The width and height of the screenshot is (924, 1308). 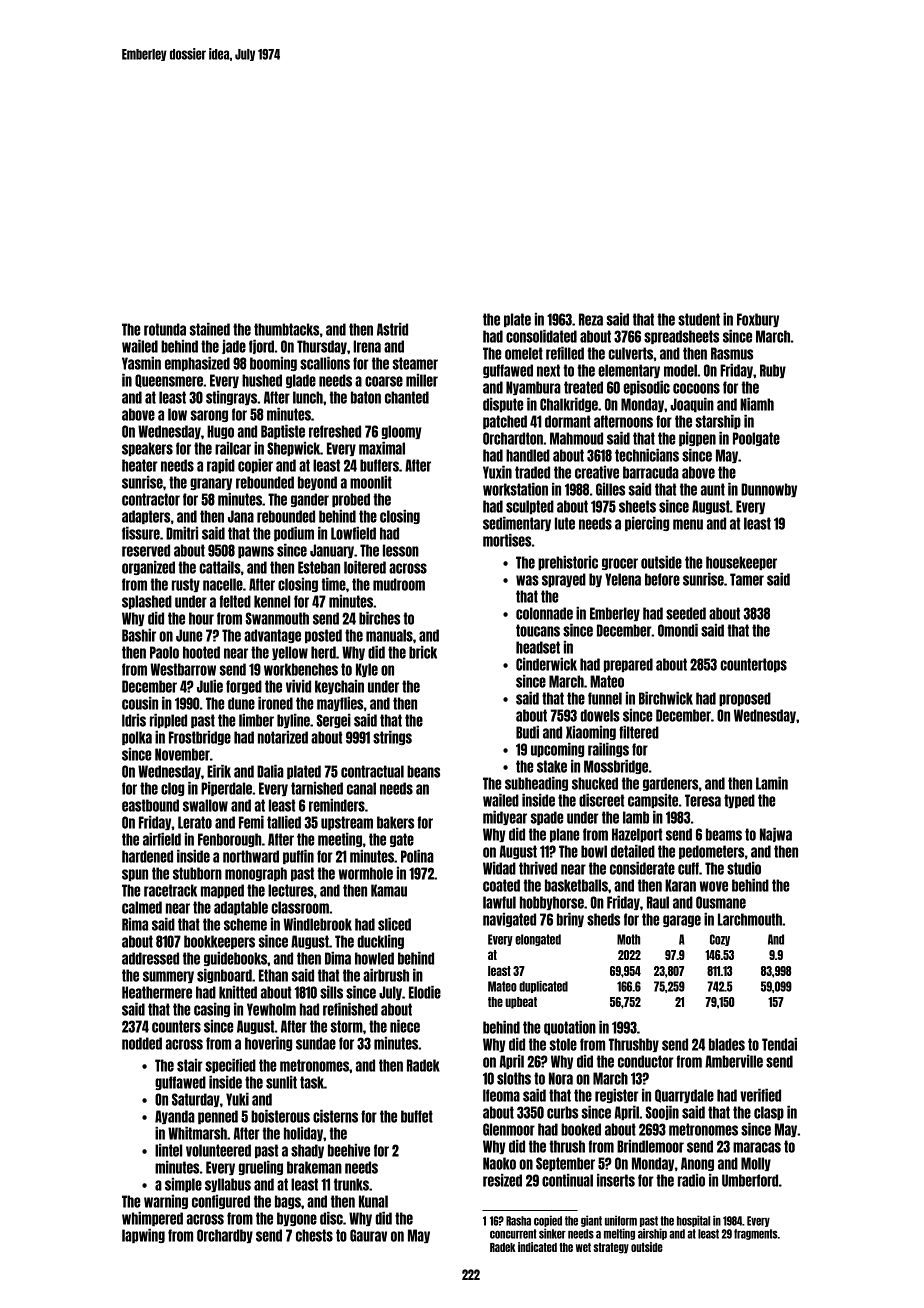 What do you see at coordinates (165, 329) in the screenshot?
I see `rotunda` at bounding box center [165, 329].
